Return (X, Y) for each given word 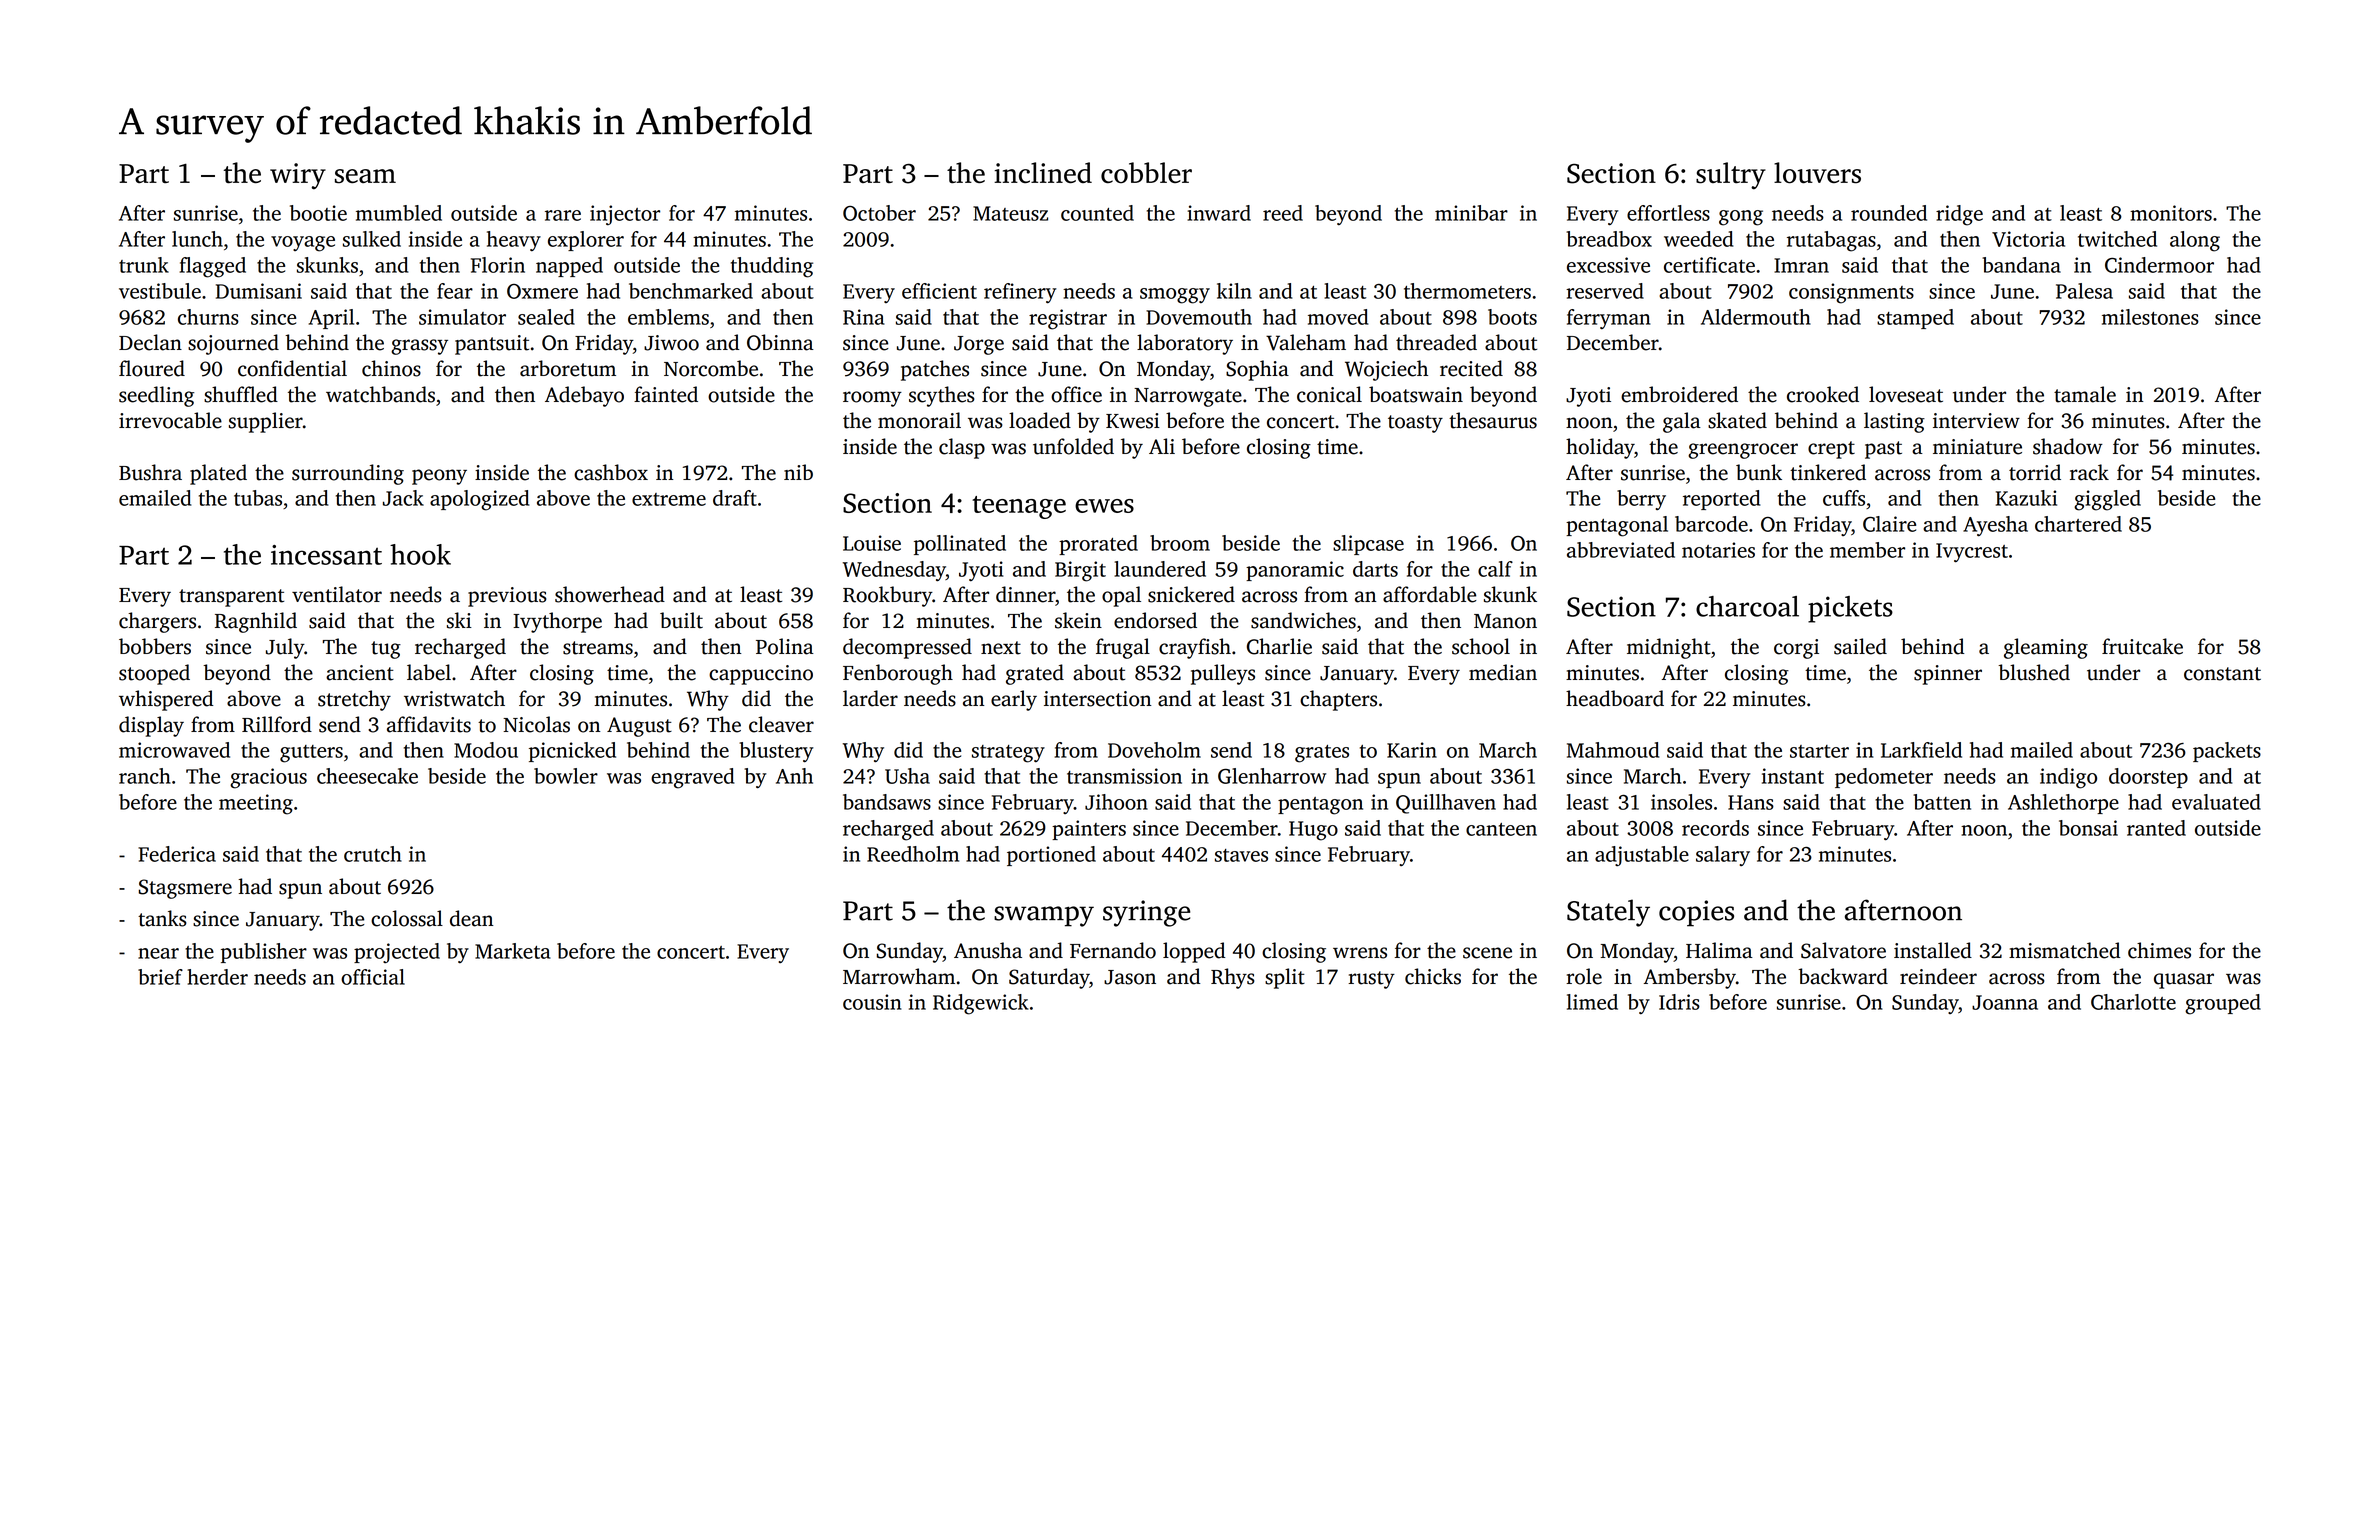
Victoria (2028, 239)
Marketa (513, 951)
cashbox (611, 472)
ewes (1104, 506)
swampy (1044, 916)
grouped (2223, 1004)
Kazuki (2026, 498)
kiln (1234, 291)
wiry (298, 176)
